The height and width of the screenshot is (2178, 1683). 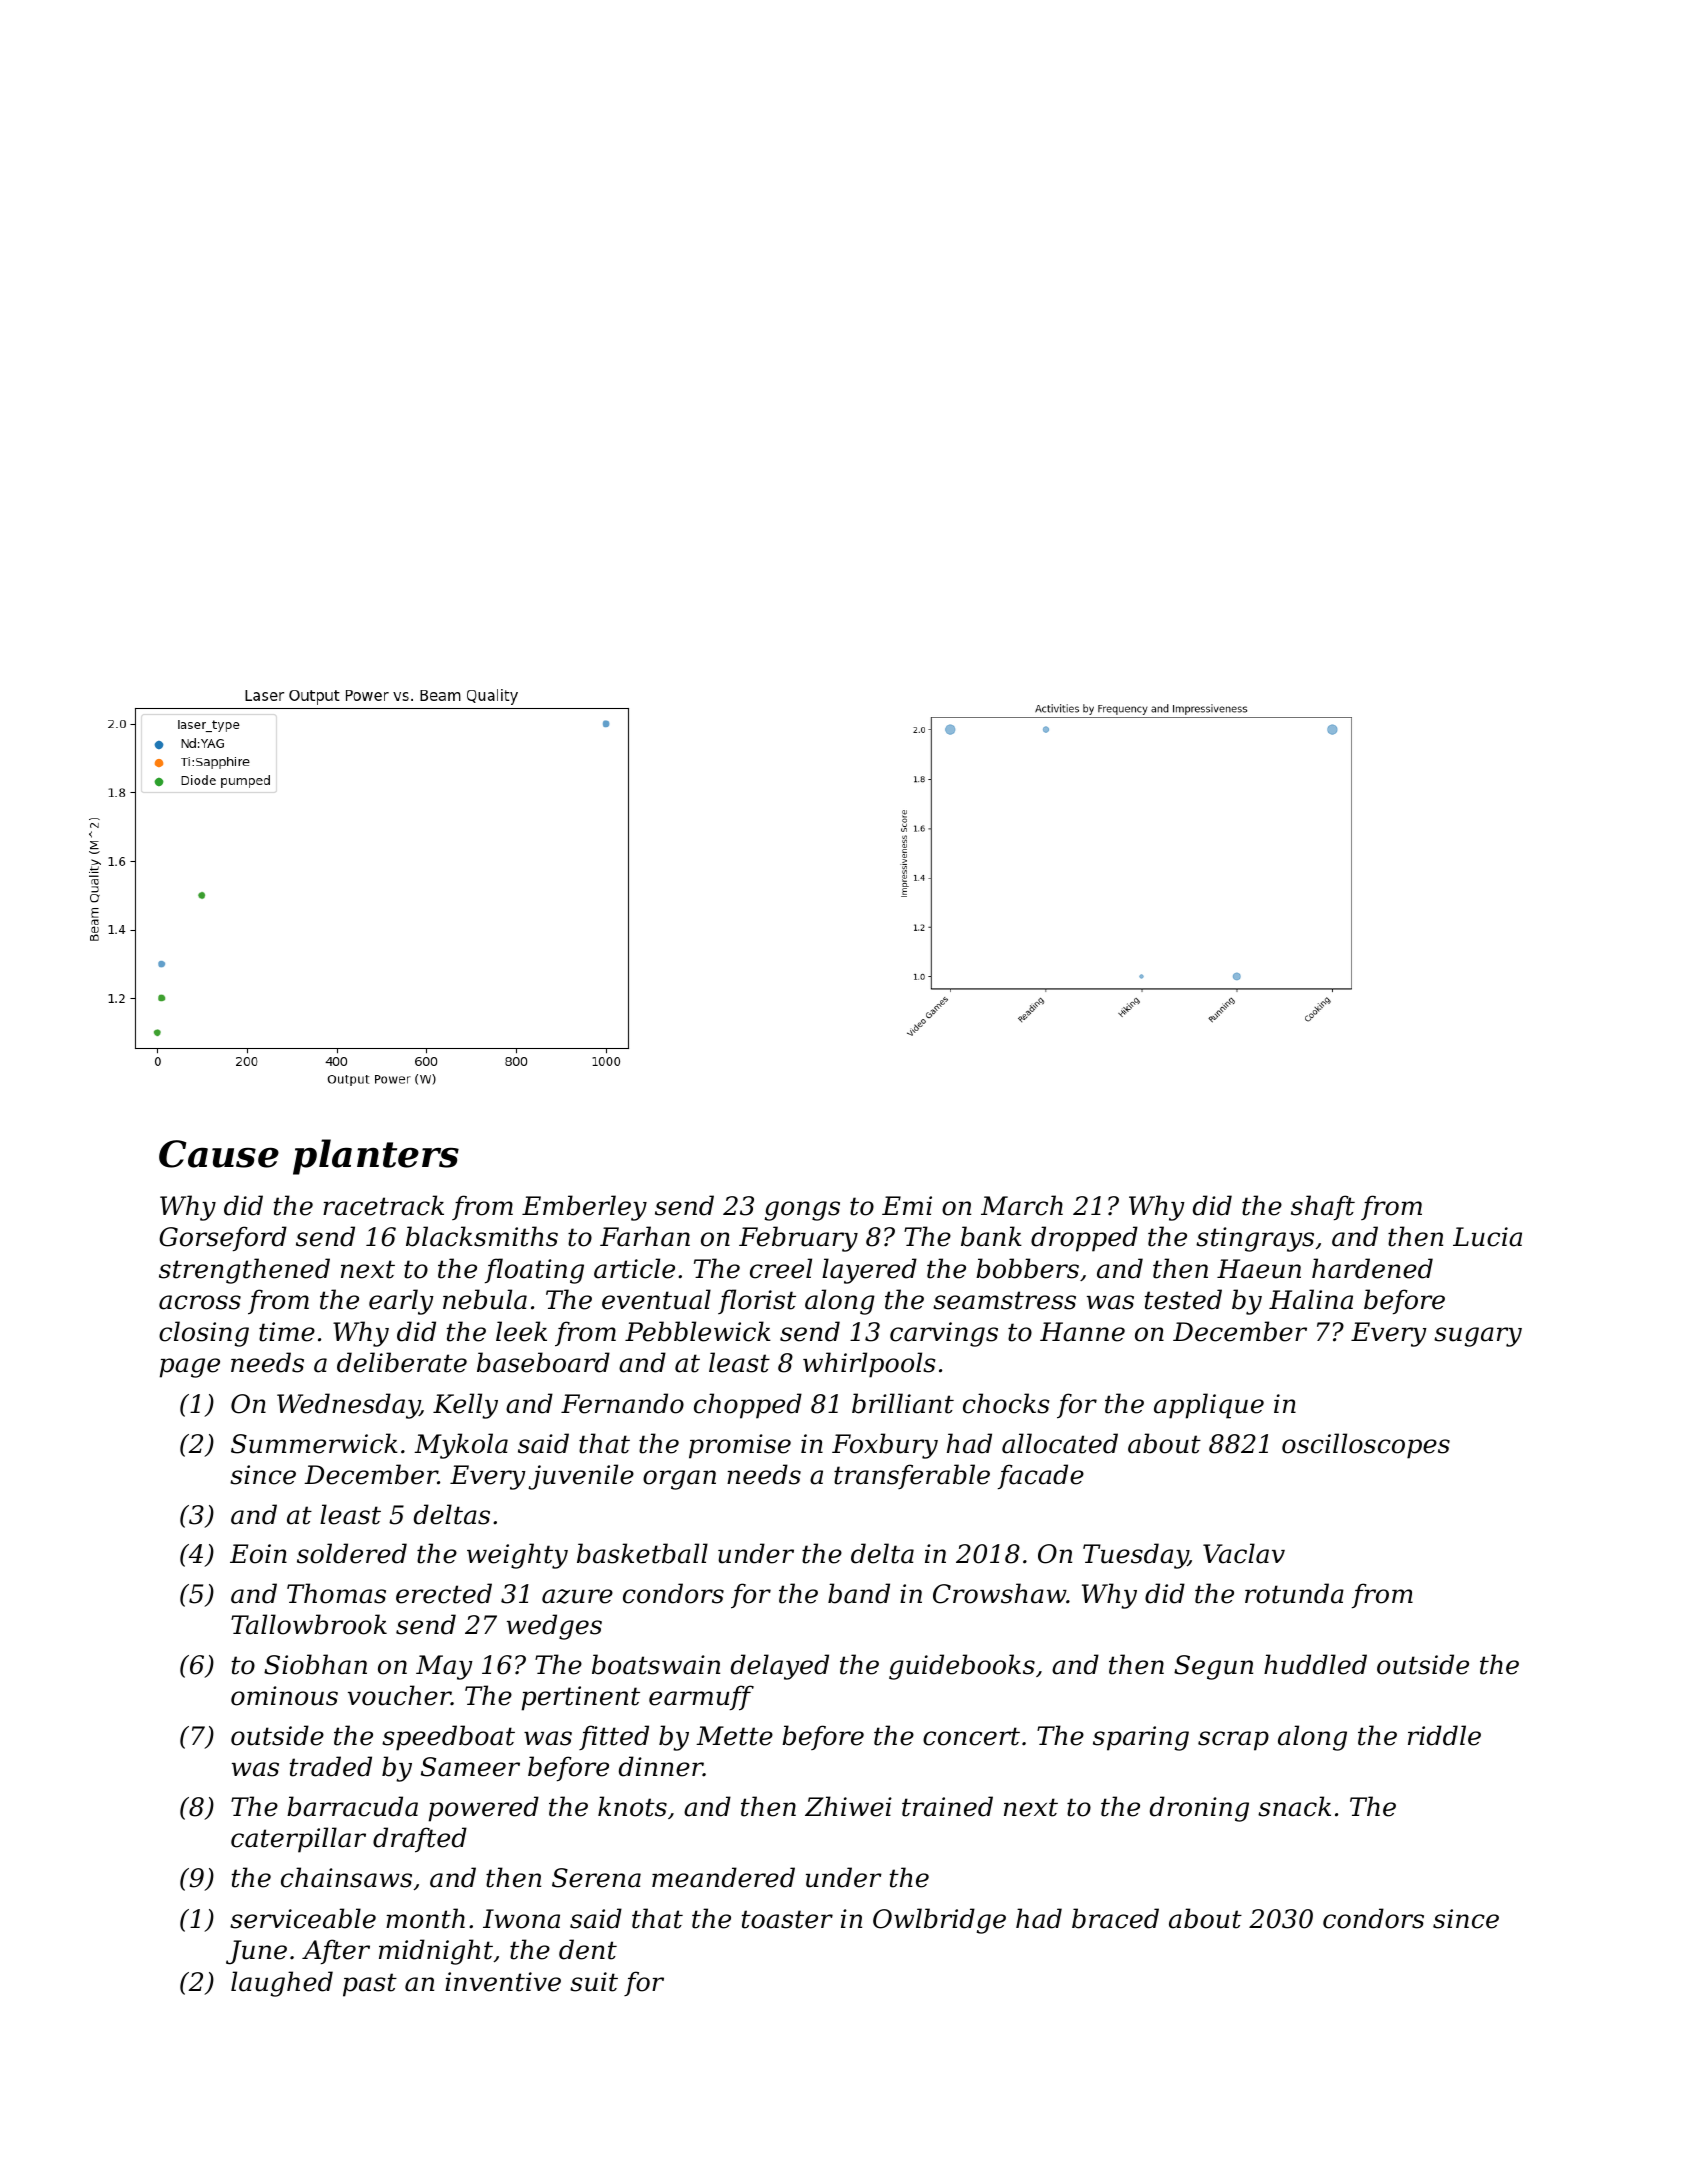 What do you see at coordinates (1183, 1299) in the screenshot?
I see `tested` at bounding box center [1183, 1299].
